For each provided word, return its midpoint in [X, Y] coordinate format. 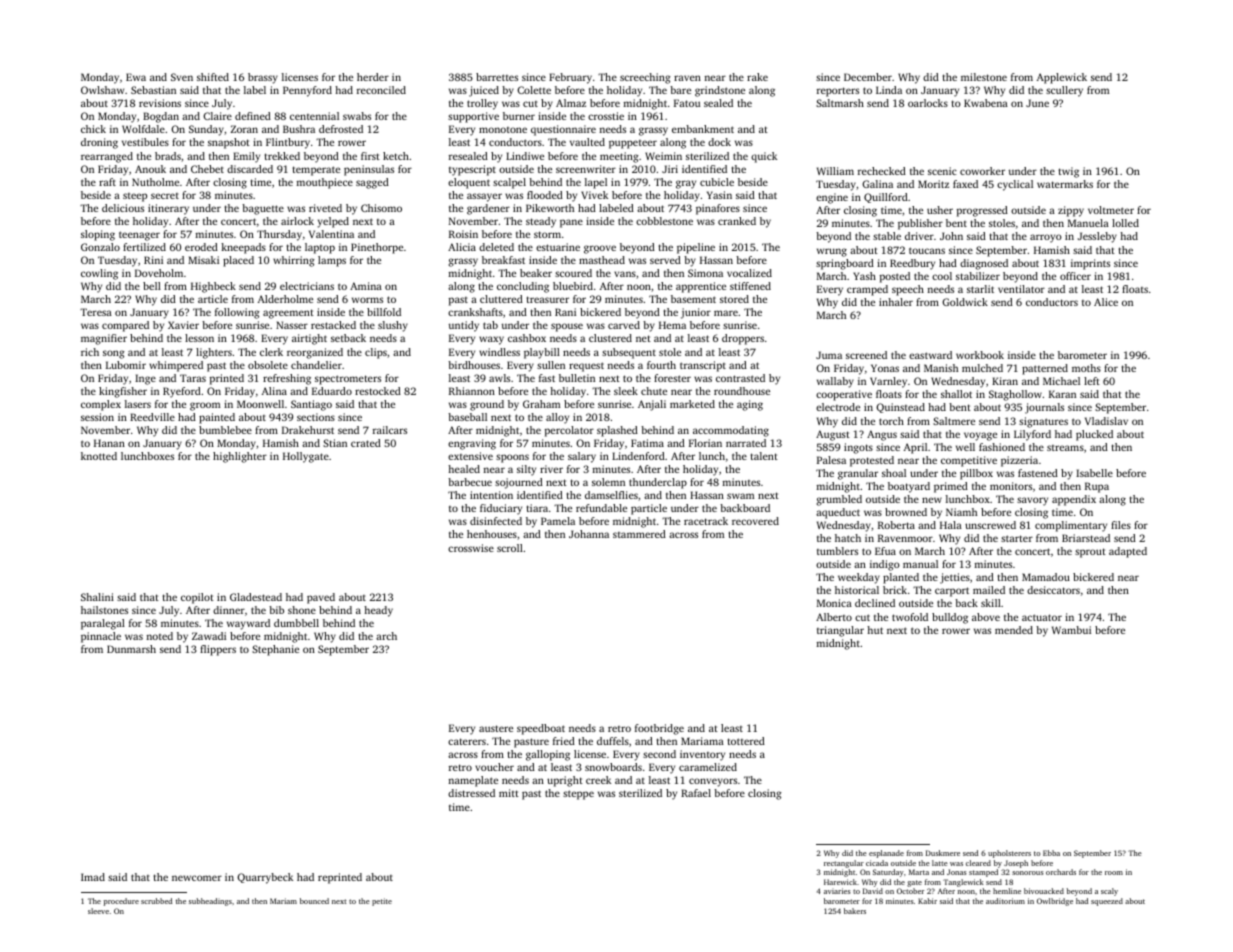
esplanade [886, 854]
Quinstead [900, 408]
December [868, 77]
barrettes [497, 77]
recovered [755, 521]
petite [382, 902]
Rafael [696, 793]
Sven [182, 77]
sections [316, 417]
